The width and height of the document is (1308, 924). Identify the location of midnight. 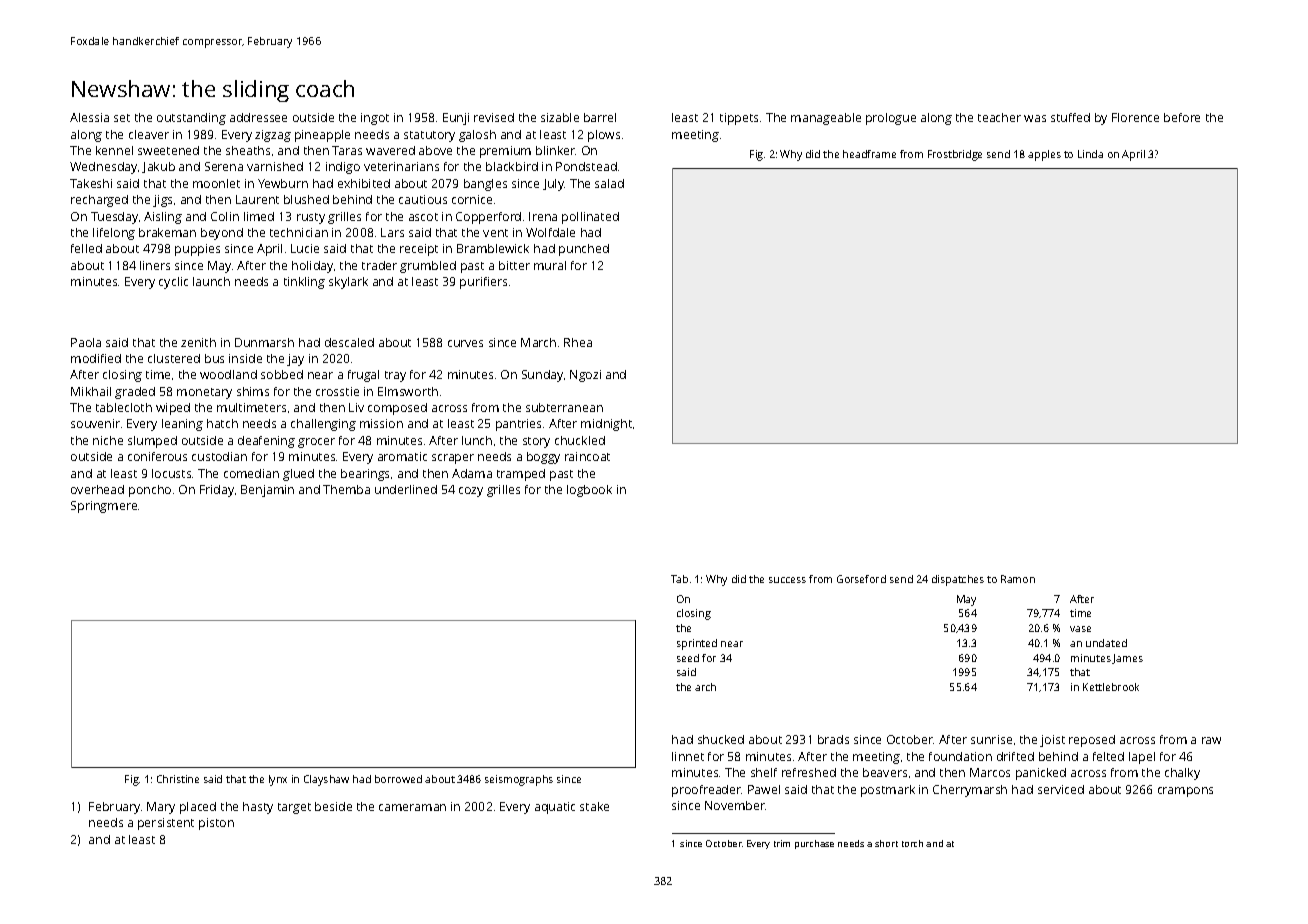
(606, 425).
